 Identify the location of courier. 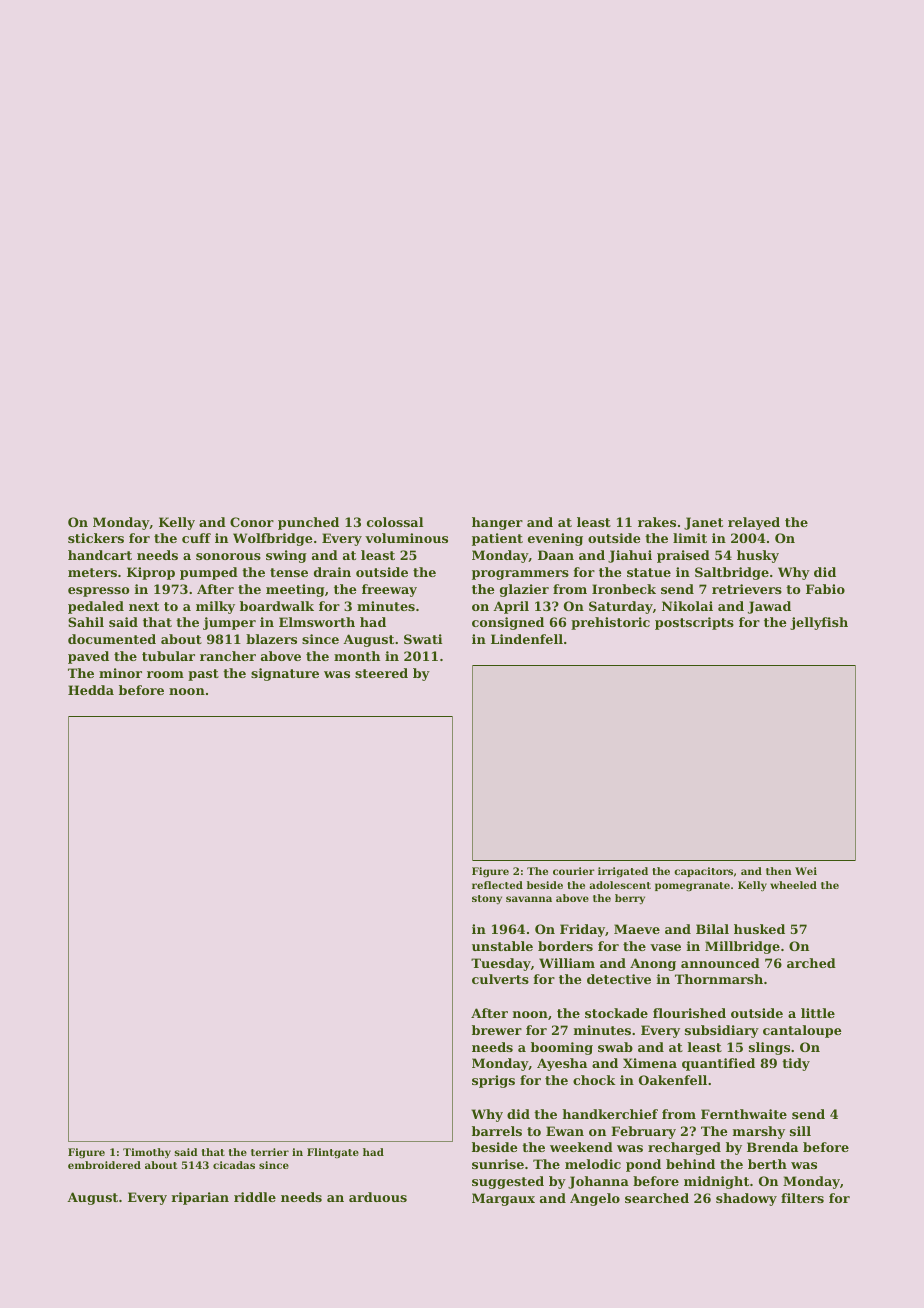
(574, 871).
